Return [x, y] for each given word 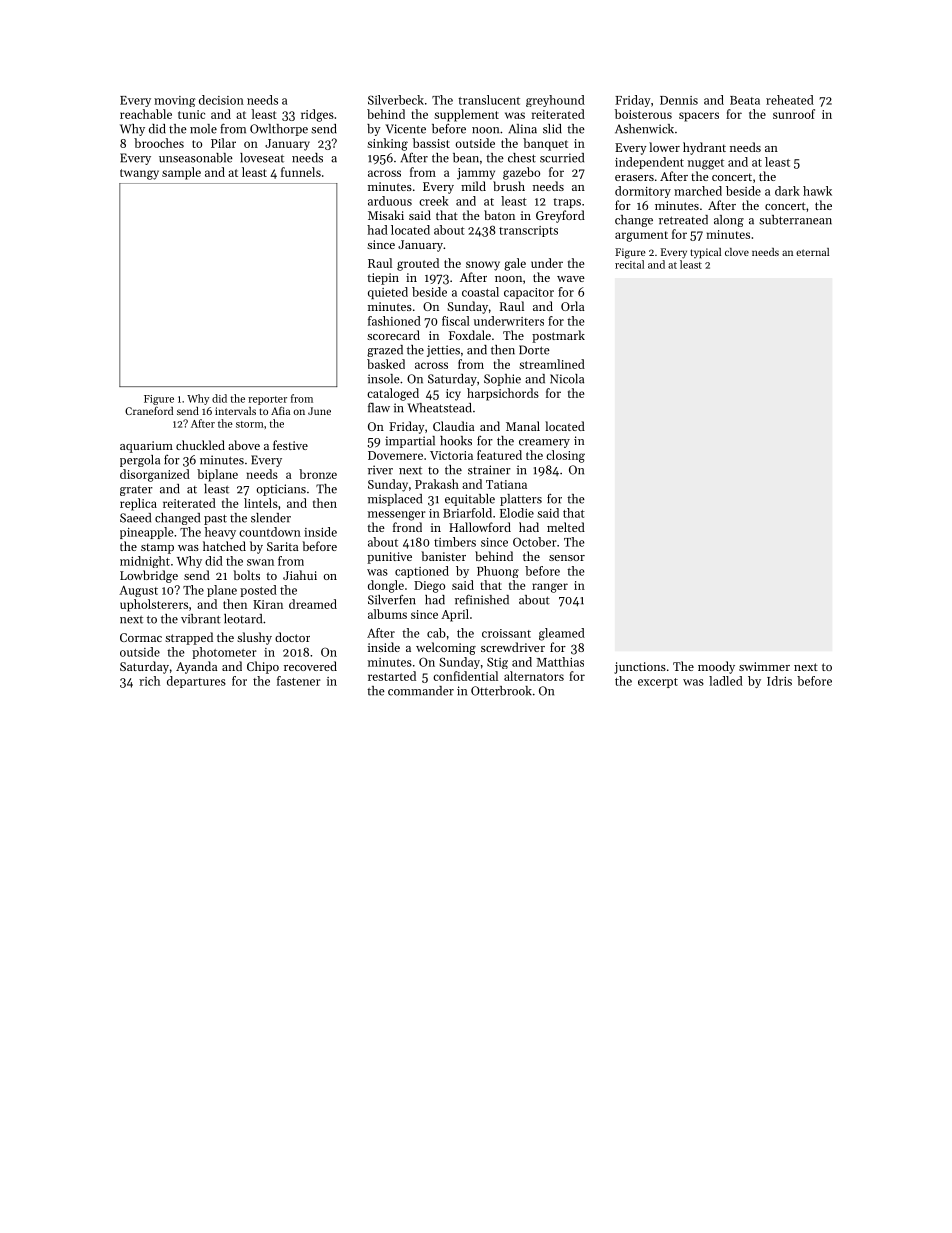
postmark [558, 336]
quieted [388, 293]
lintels [261, 503]
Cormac [141, 637]
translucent [489, 100]
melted [566, 527]
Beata [745, 100]
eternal [812, 252]
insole [384, 379]
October [535, 542]
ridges [317, 115]
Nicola [567, 379]
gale [515, 264]
